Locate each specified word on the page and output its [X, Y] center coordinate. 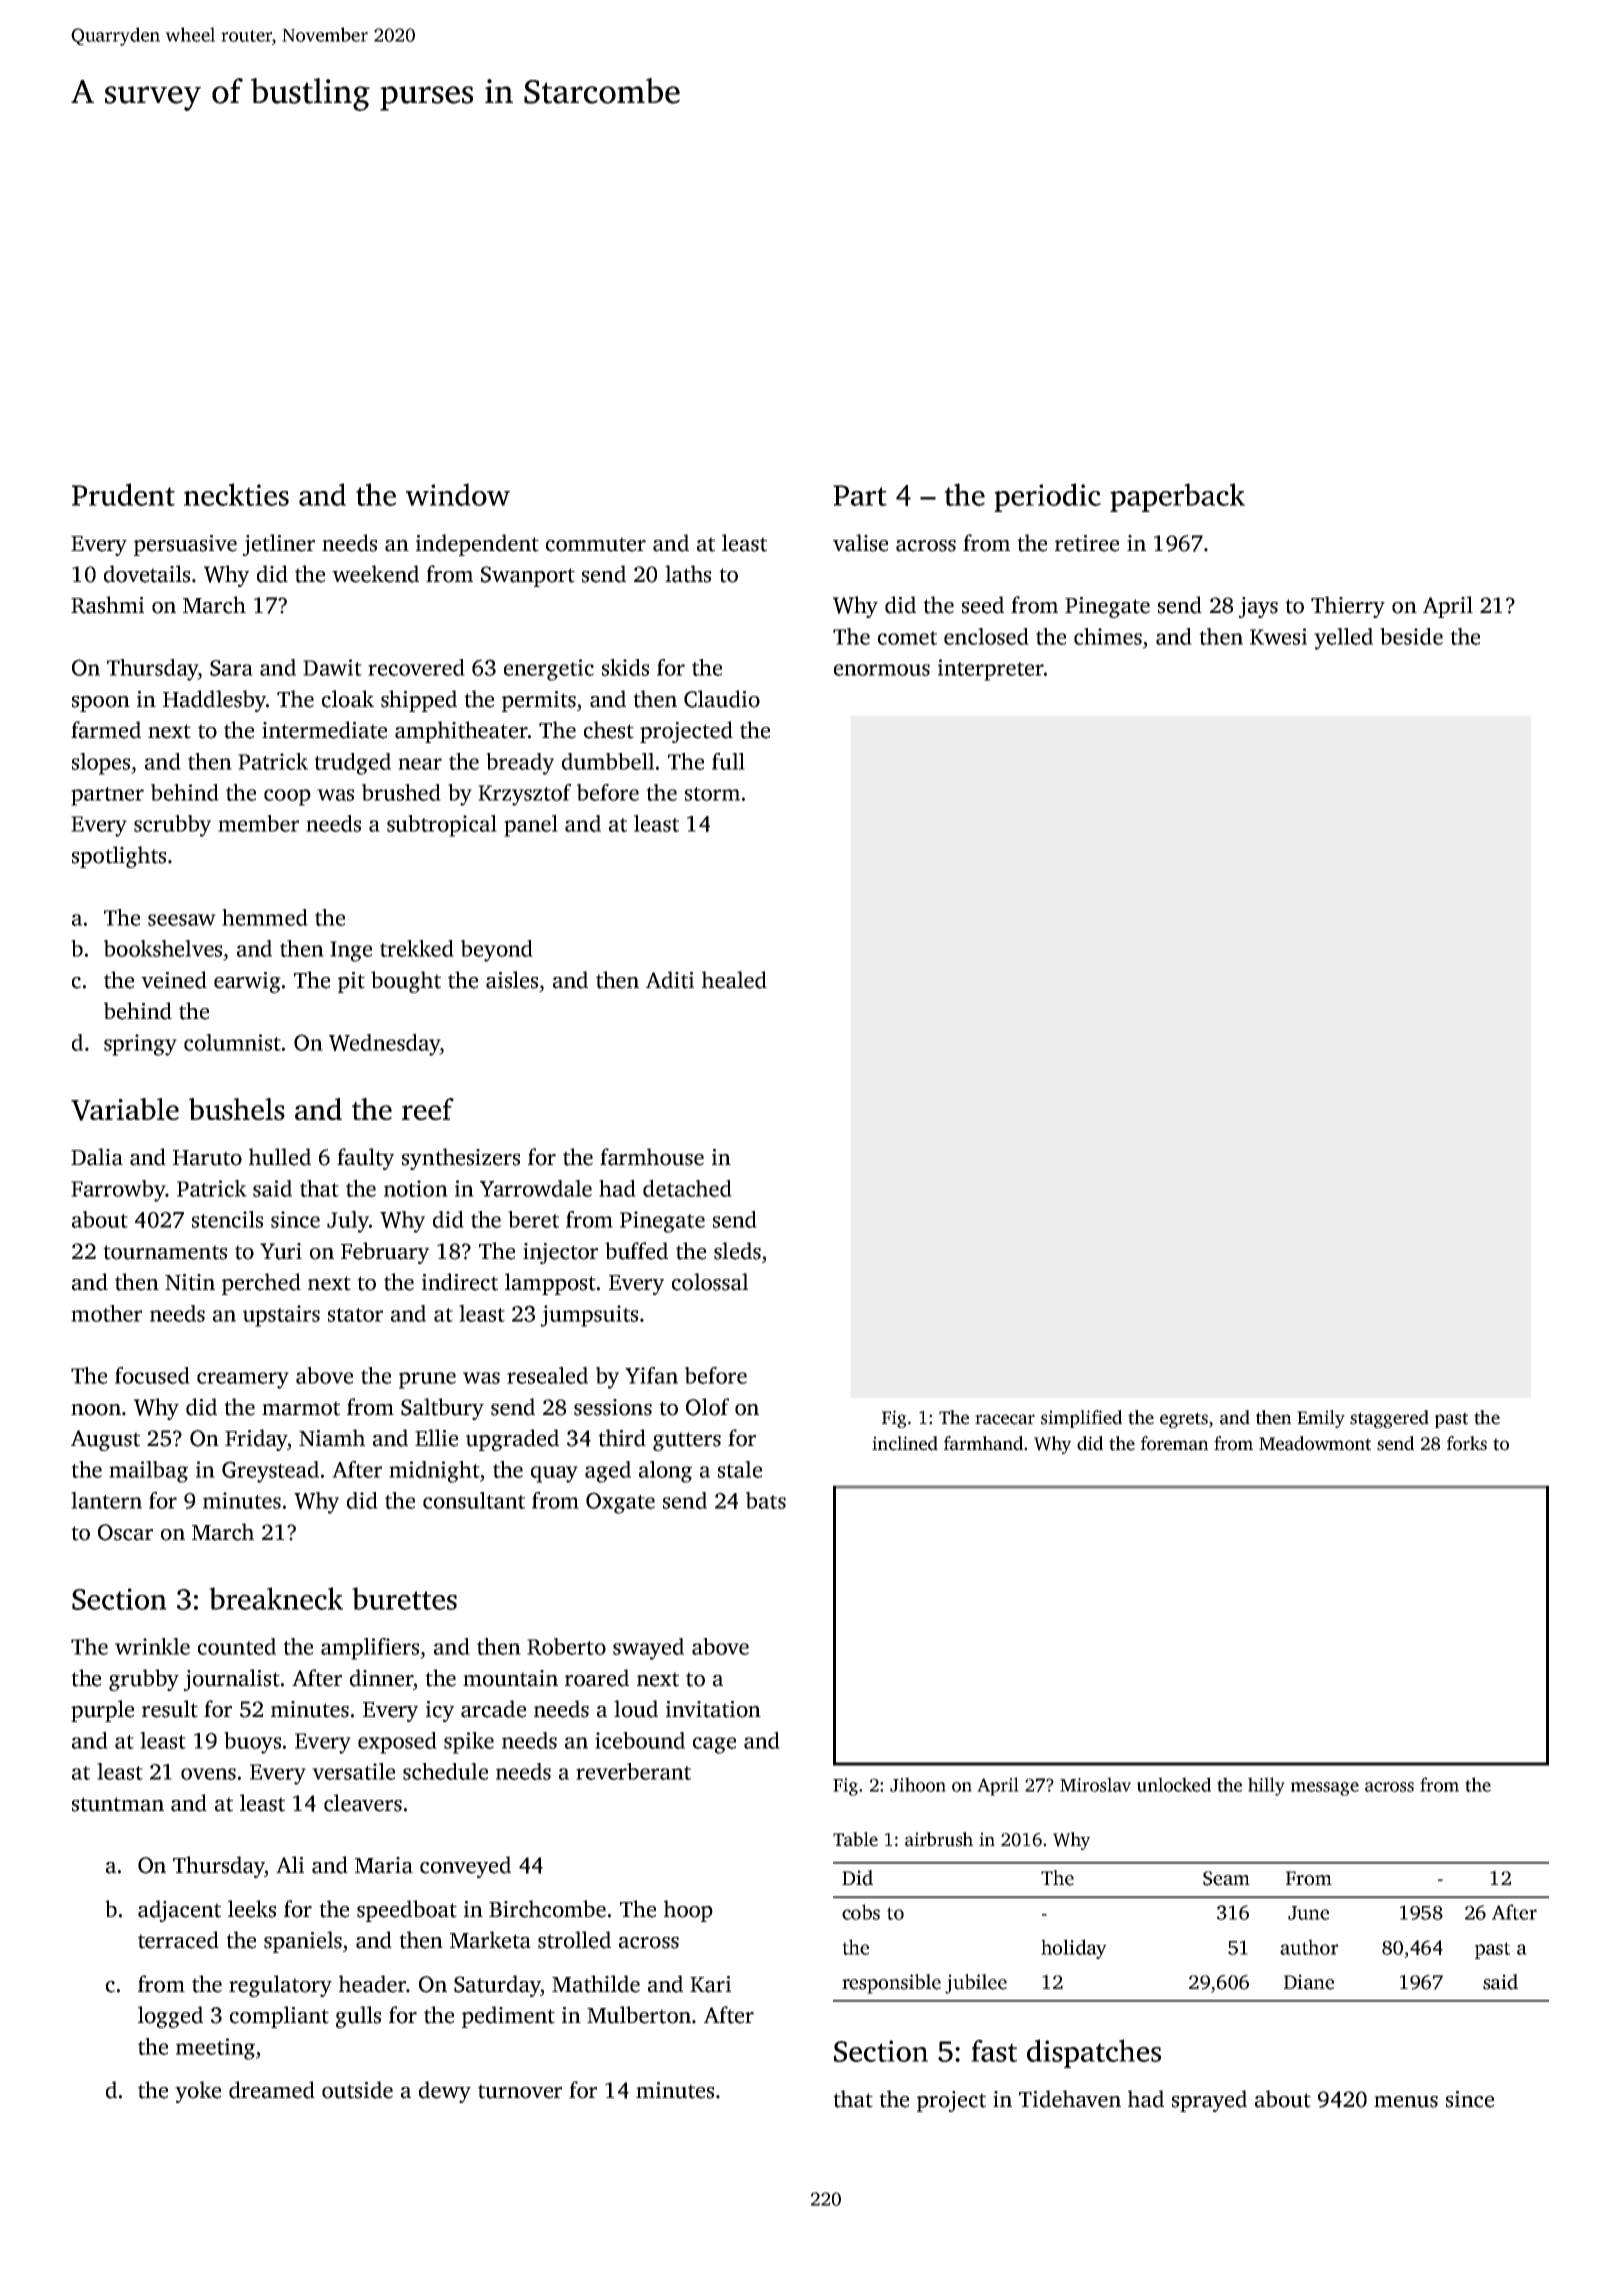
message [1325, 1789]
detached [687, 1188]
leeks [252, 1909]
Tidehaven [1070, 2099]
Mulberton [639, 2015]
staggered [1389, 1419]
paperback [1177, 497]
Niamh [332, 1438]
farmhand [983, 1443]
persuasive [185, 545]
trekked [417, 948]
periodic [1047, 497]
